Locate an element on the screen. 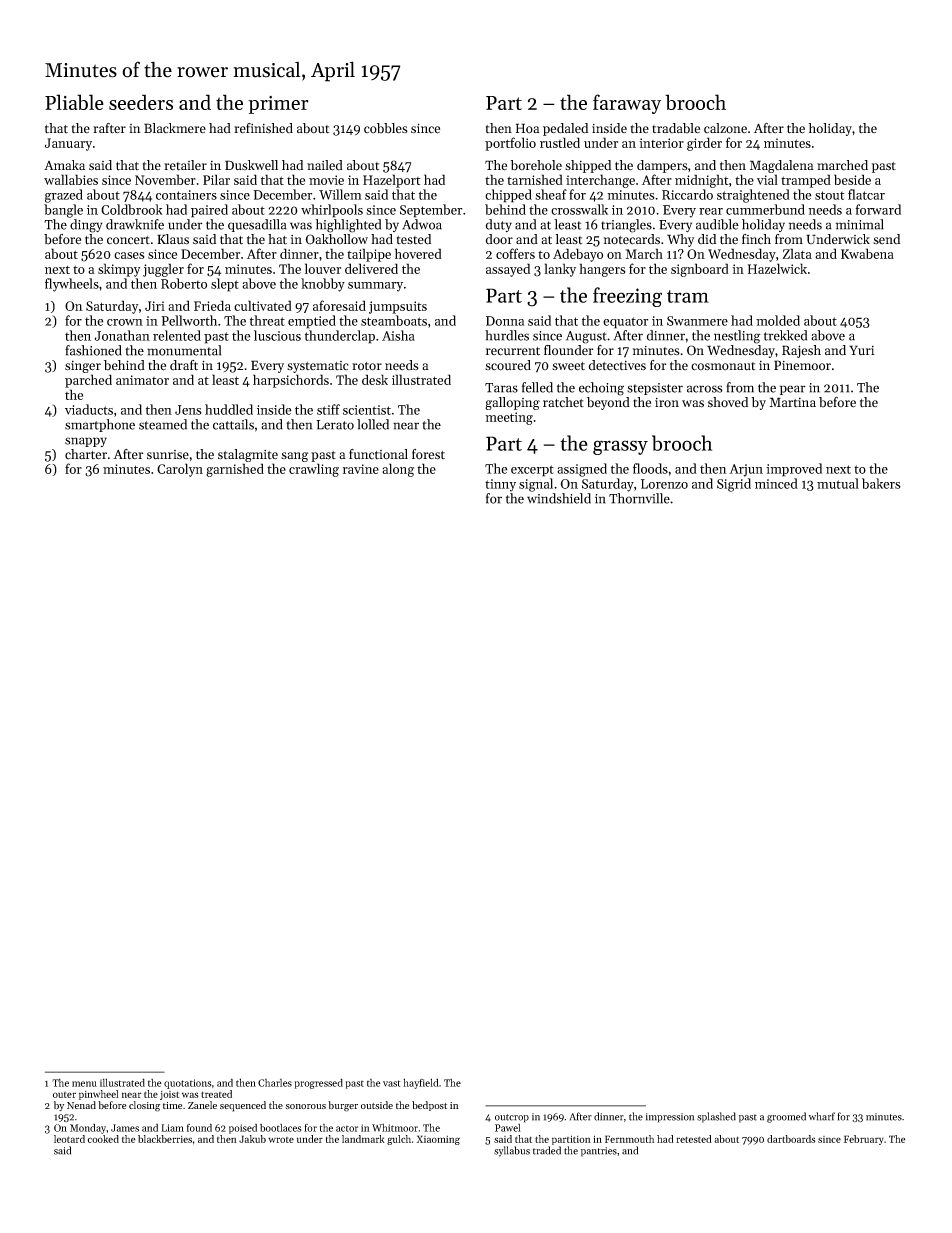  Thornville is located at coordinates (639, 498).
